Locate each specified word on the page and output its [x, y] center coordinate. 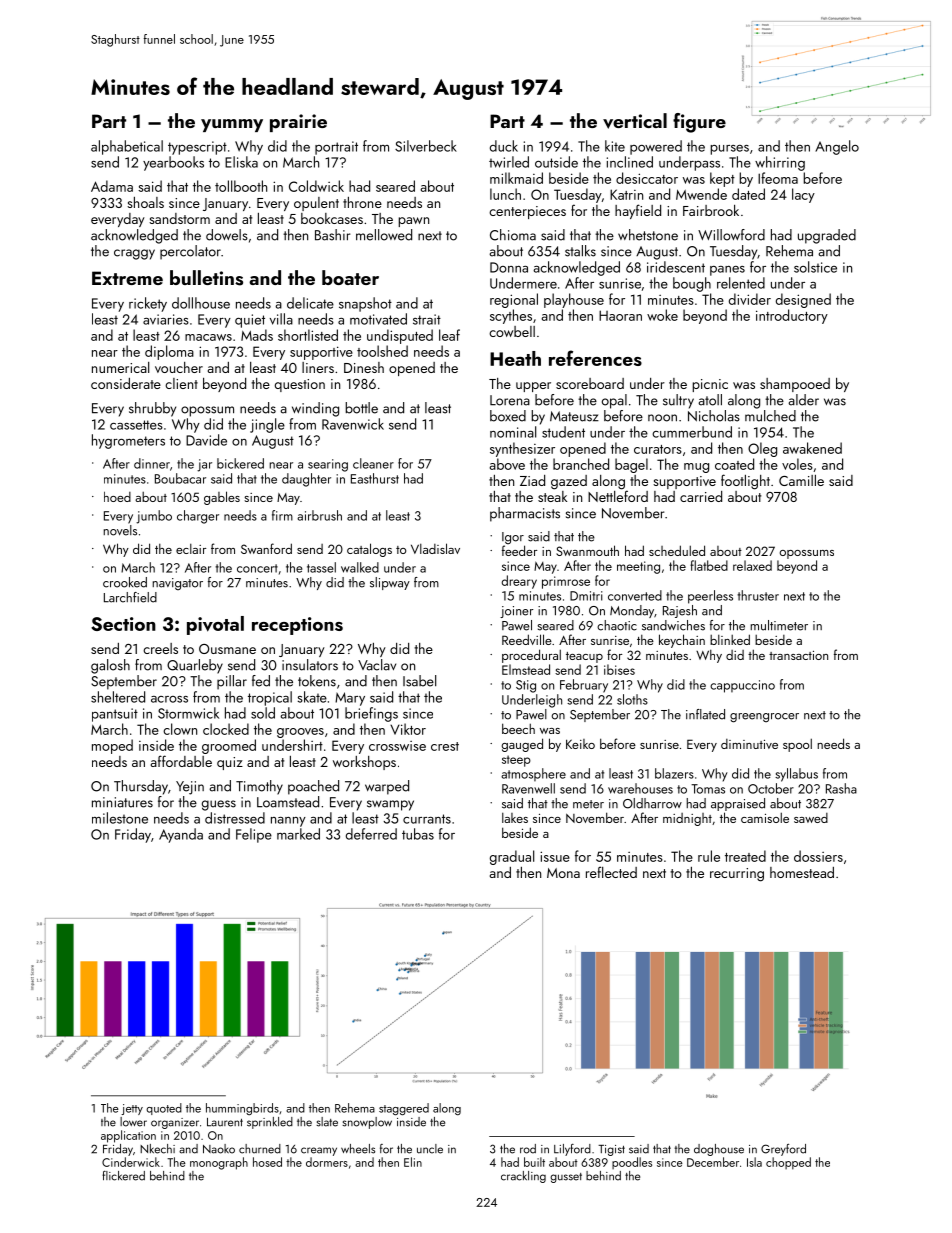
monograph [219, 1163]
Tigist [611, 1150]
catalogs [369, 550]
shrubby [152, 409]
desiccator [647, 178]
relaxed [752, 565]
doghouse [719, 1150]
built [534, 1162]
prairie [298, 123]
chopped [788, 1163]
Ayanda [181, 835]
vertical [635, 121]
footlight [745, 482]
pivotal [215, 625]
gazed [569, 482]
